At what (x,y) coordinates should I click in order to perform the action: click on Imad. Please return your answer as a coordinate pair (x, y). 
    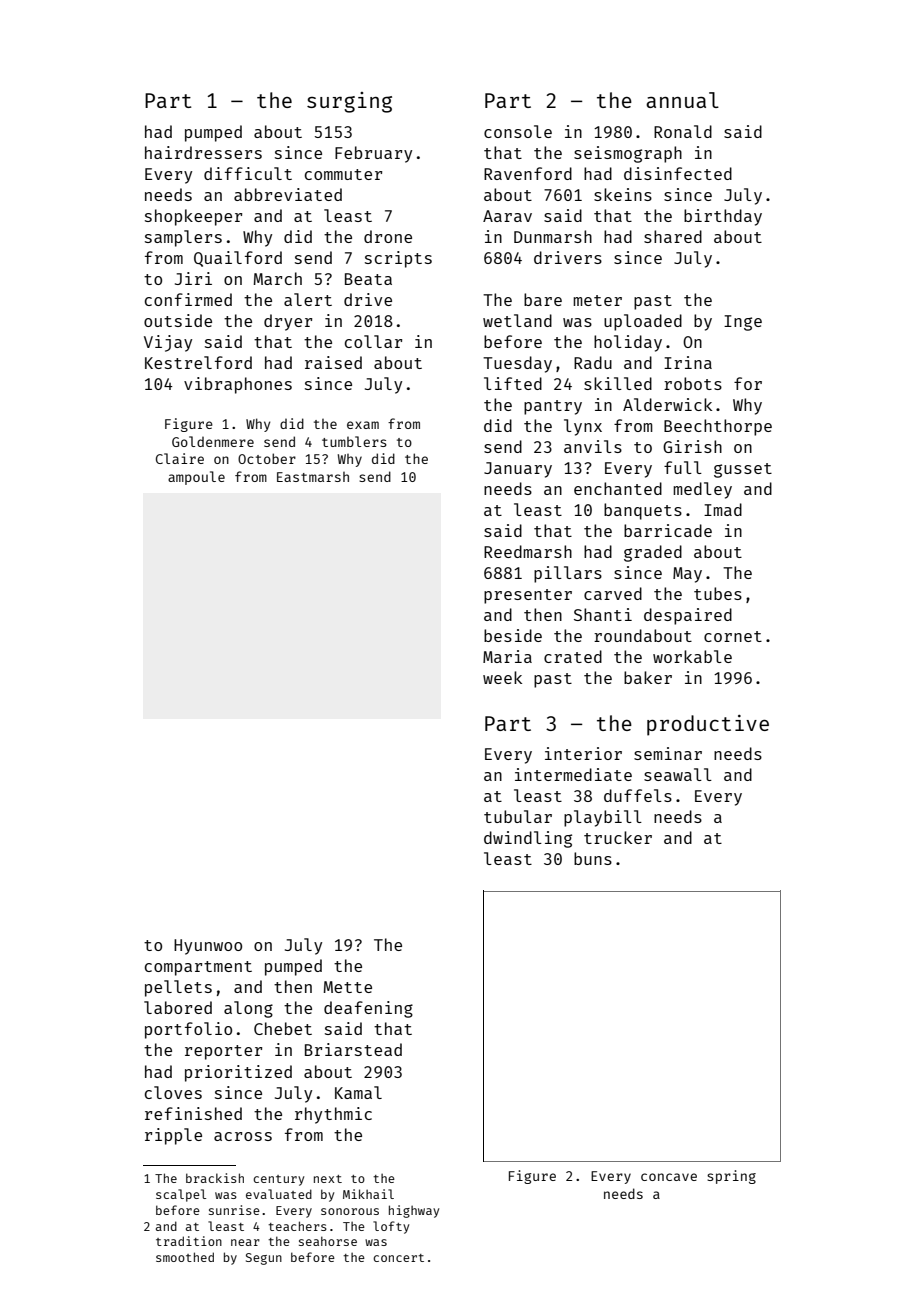
    Looking at the image, I should click on (723, 509).
